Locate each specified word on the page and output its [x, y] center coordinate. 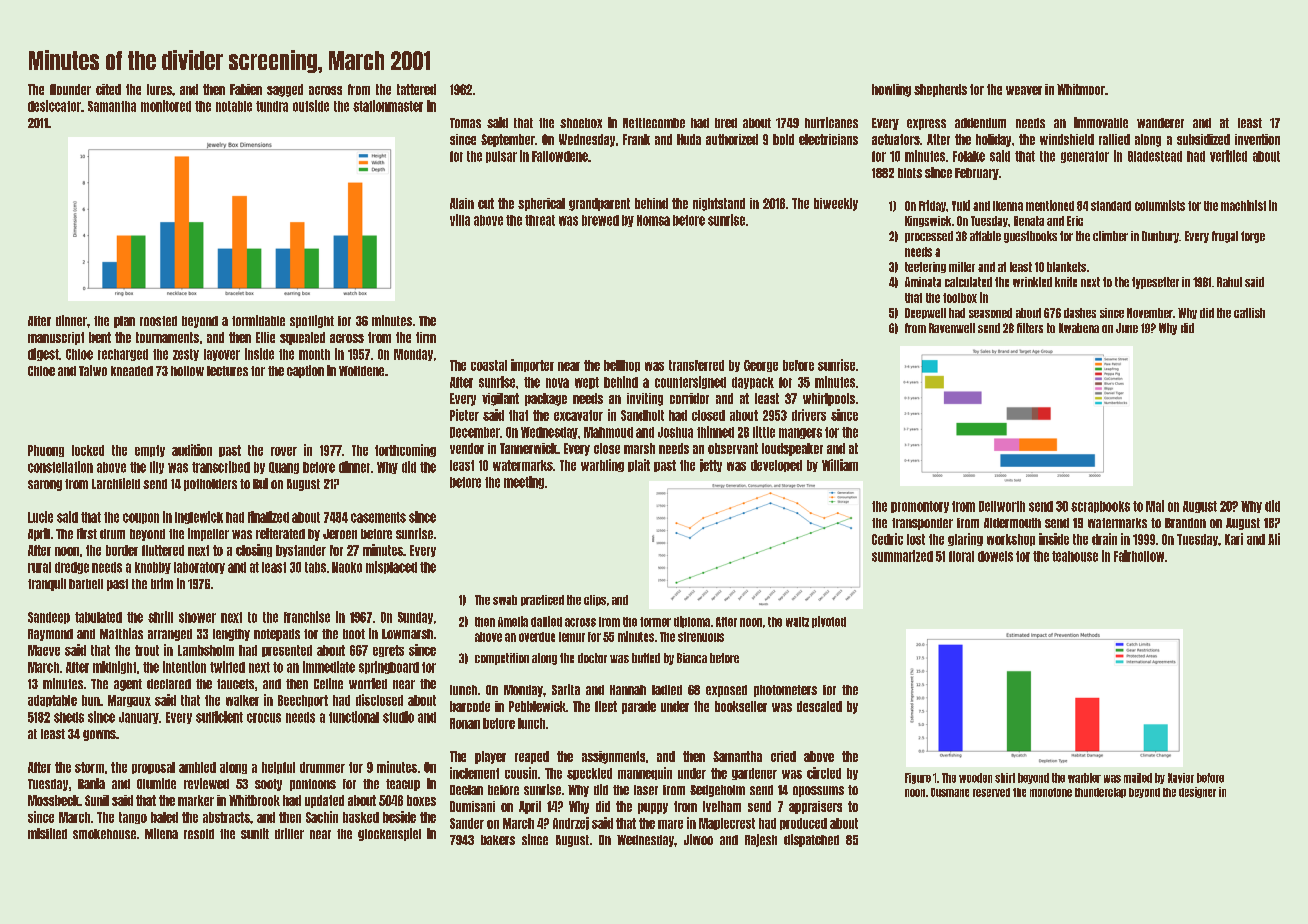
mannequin [645, 773]
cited [108, 89]
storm [89, 767]
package [546, 399]
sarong [45, 485]
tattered [416, 89]
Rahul [1229, 282]
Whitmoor [1081, 89]
